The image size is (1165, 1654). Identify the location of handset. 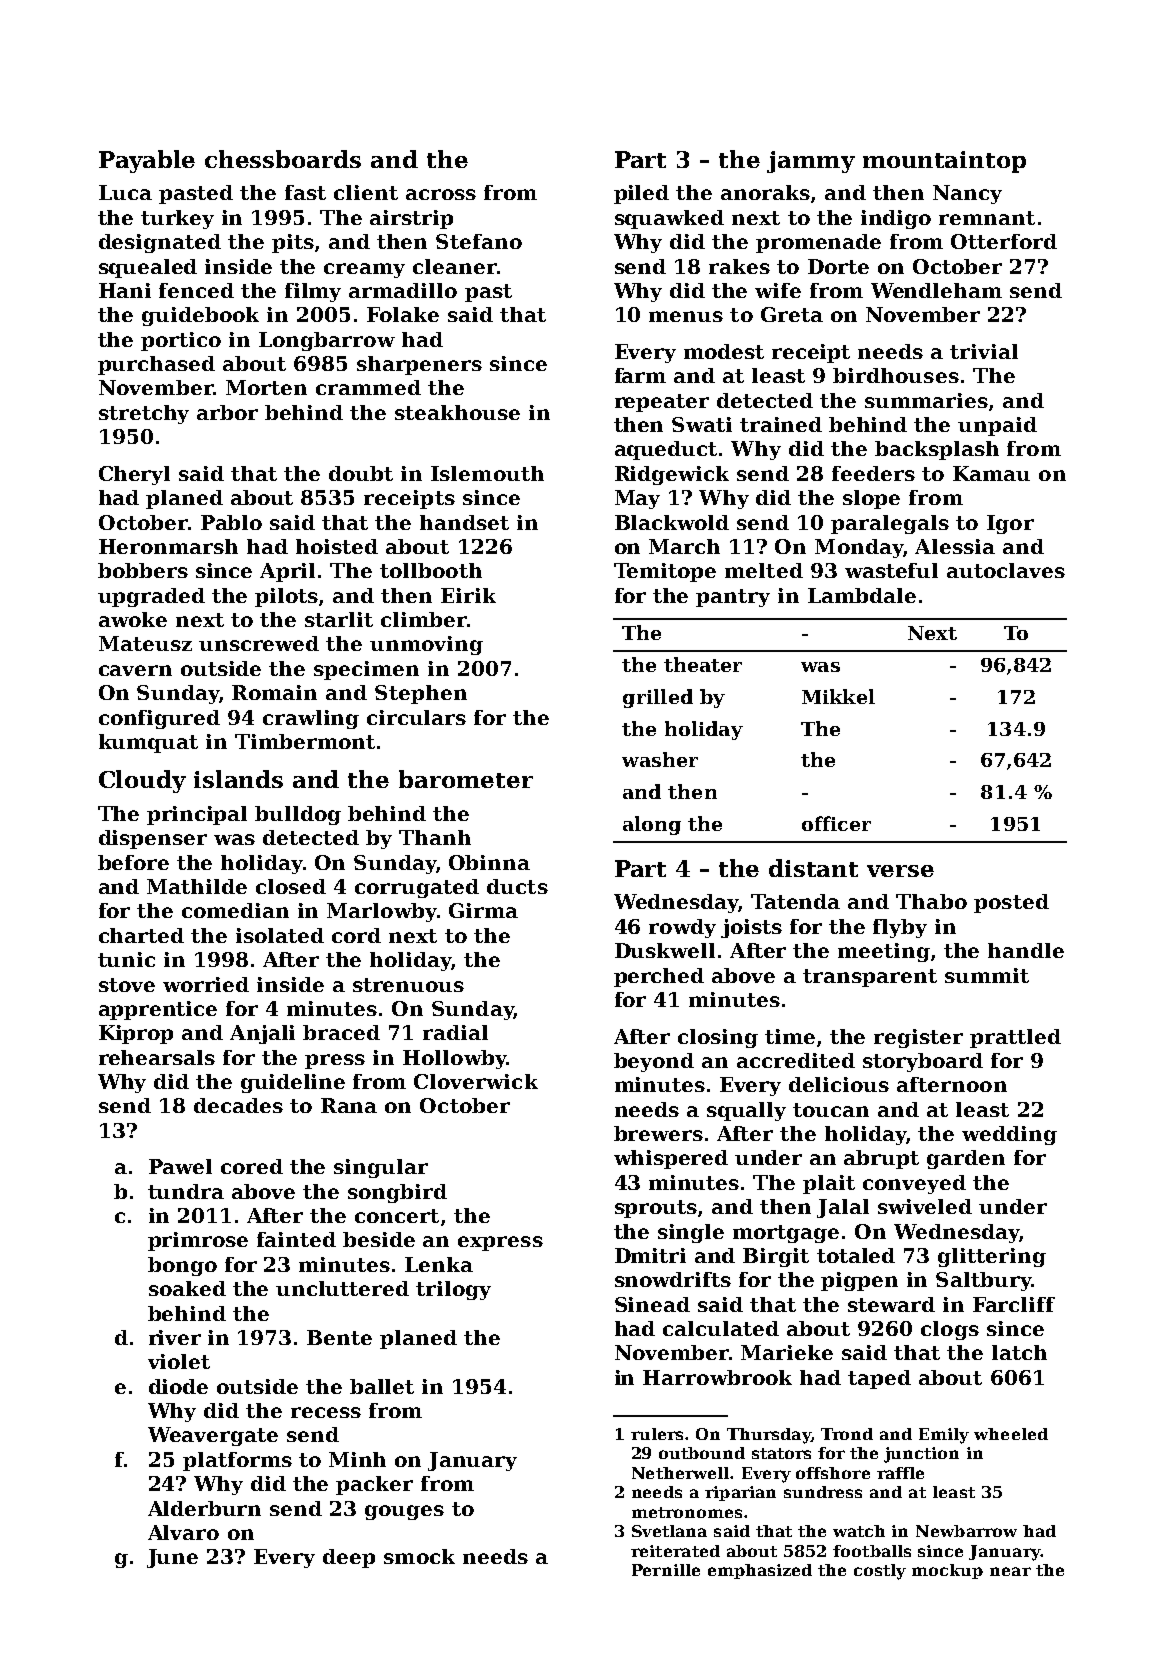
(464, 522).
